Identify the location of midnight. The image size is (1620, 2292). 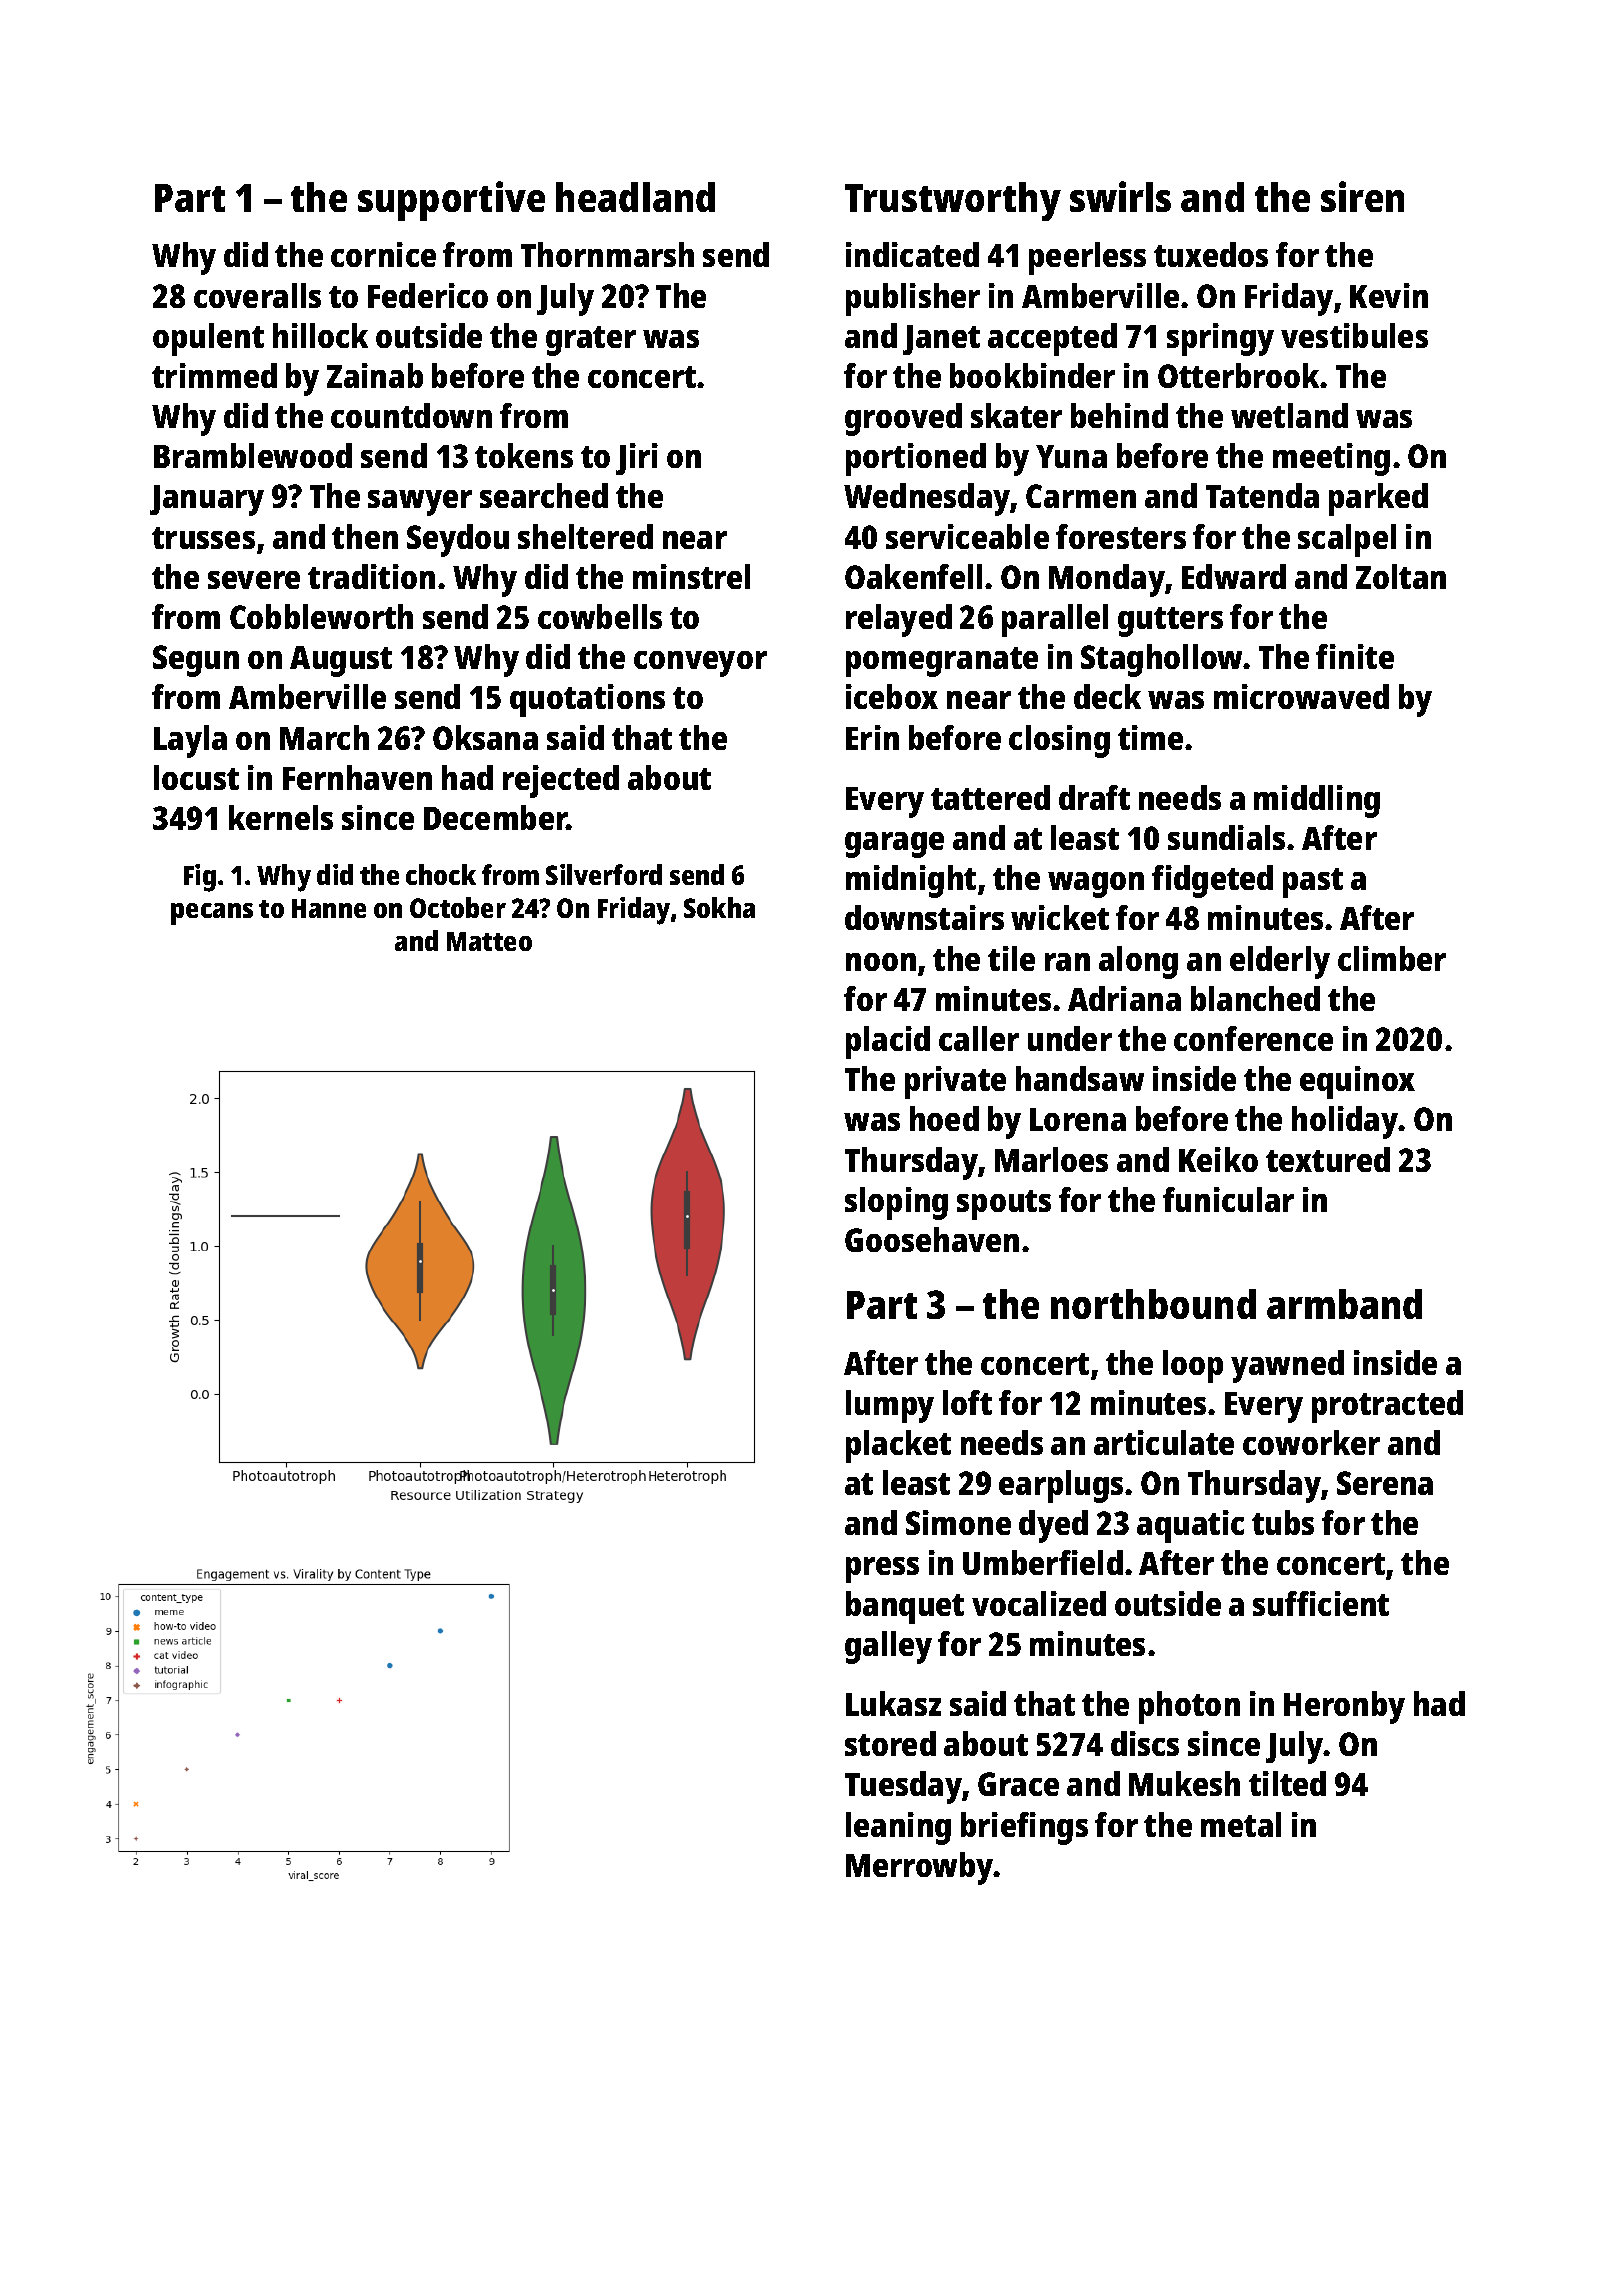
(911, 881).
